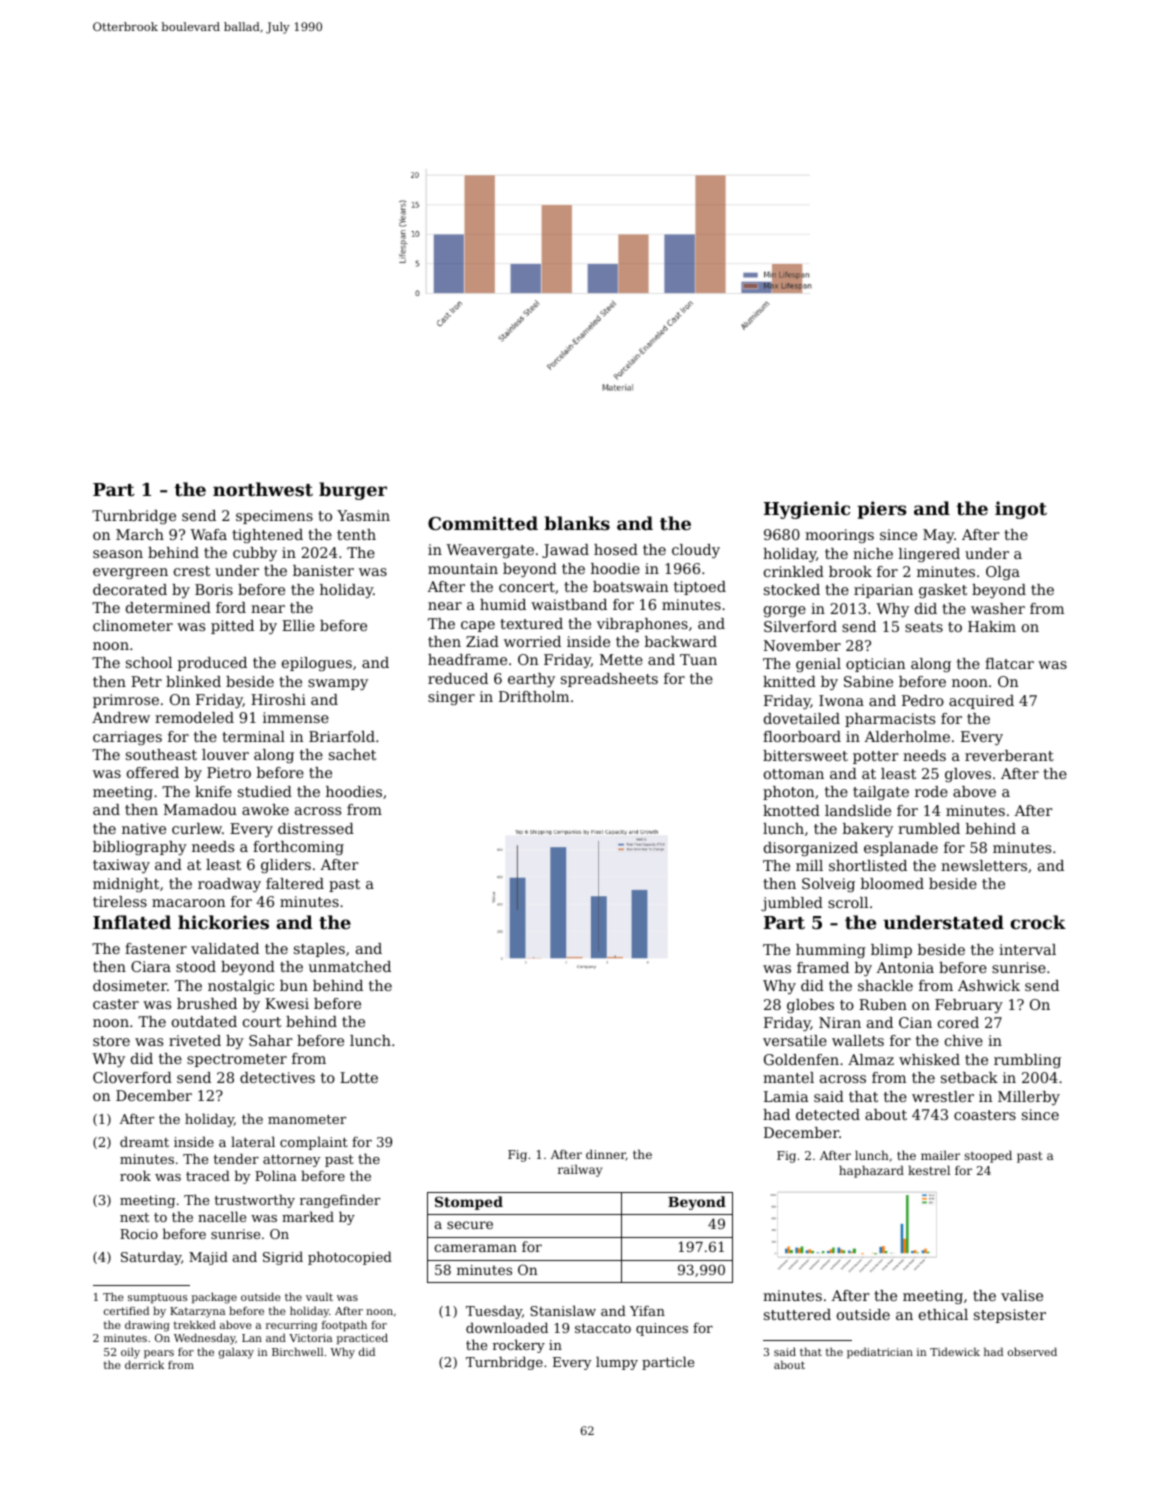 The image size is (1160, 1502). Describe the element at coordinates (507, 1327) in the image. I see `downloaded` at that location.
